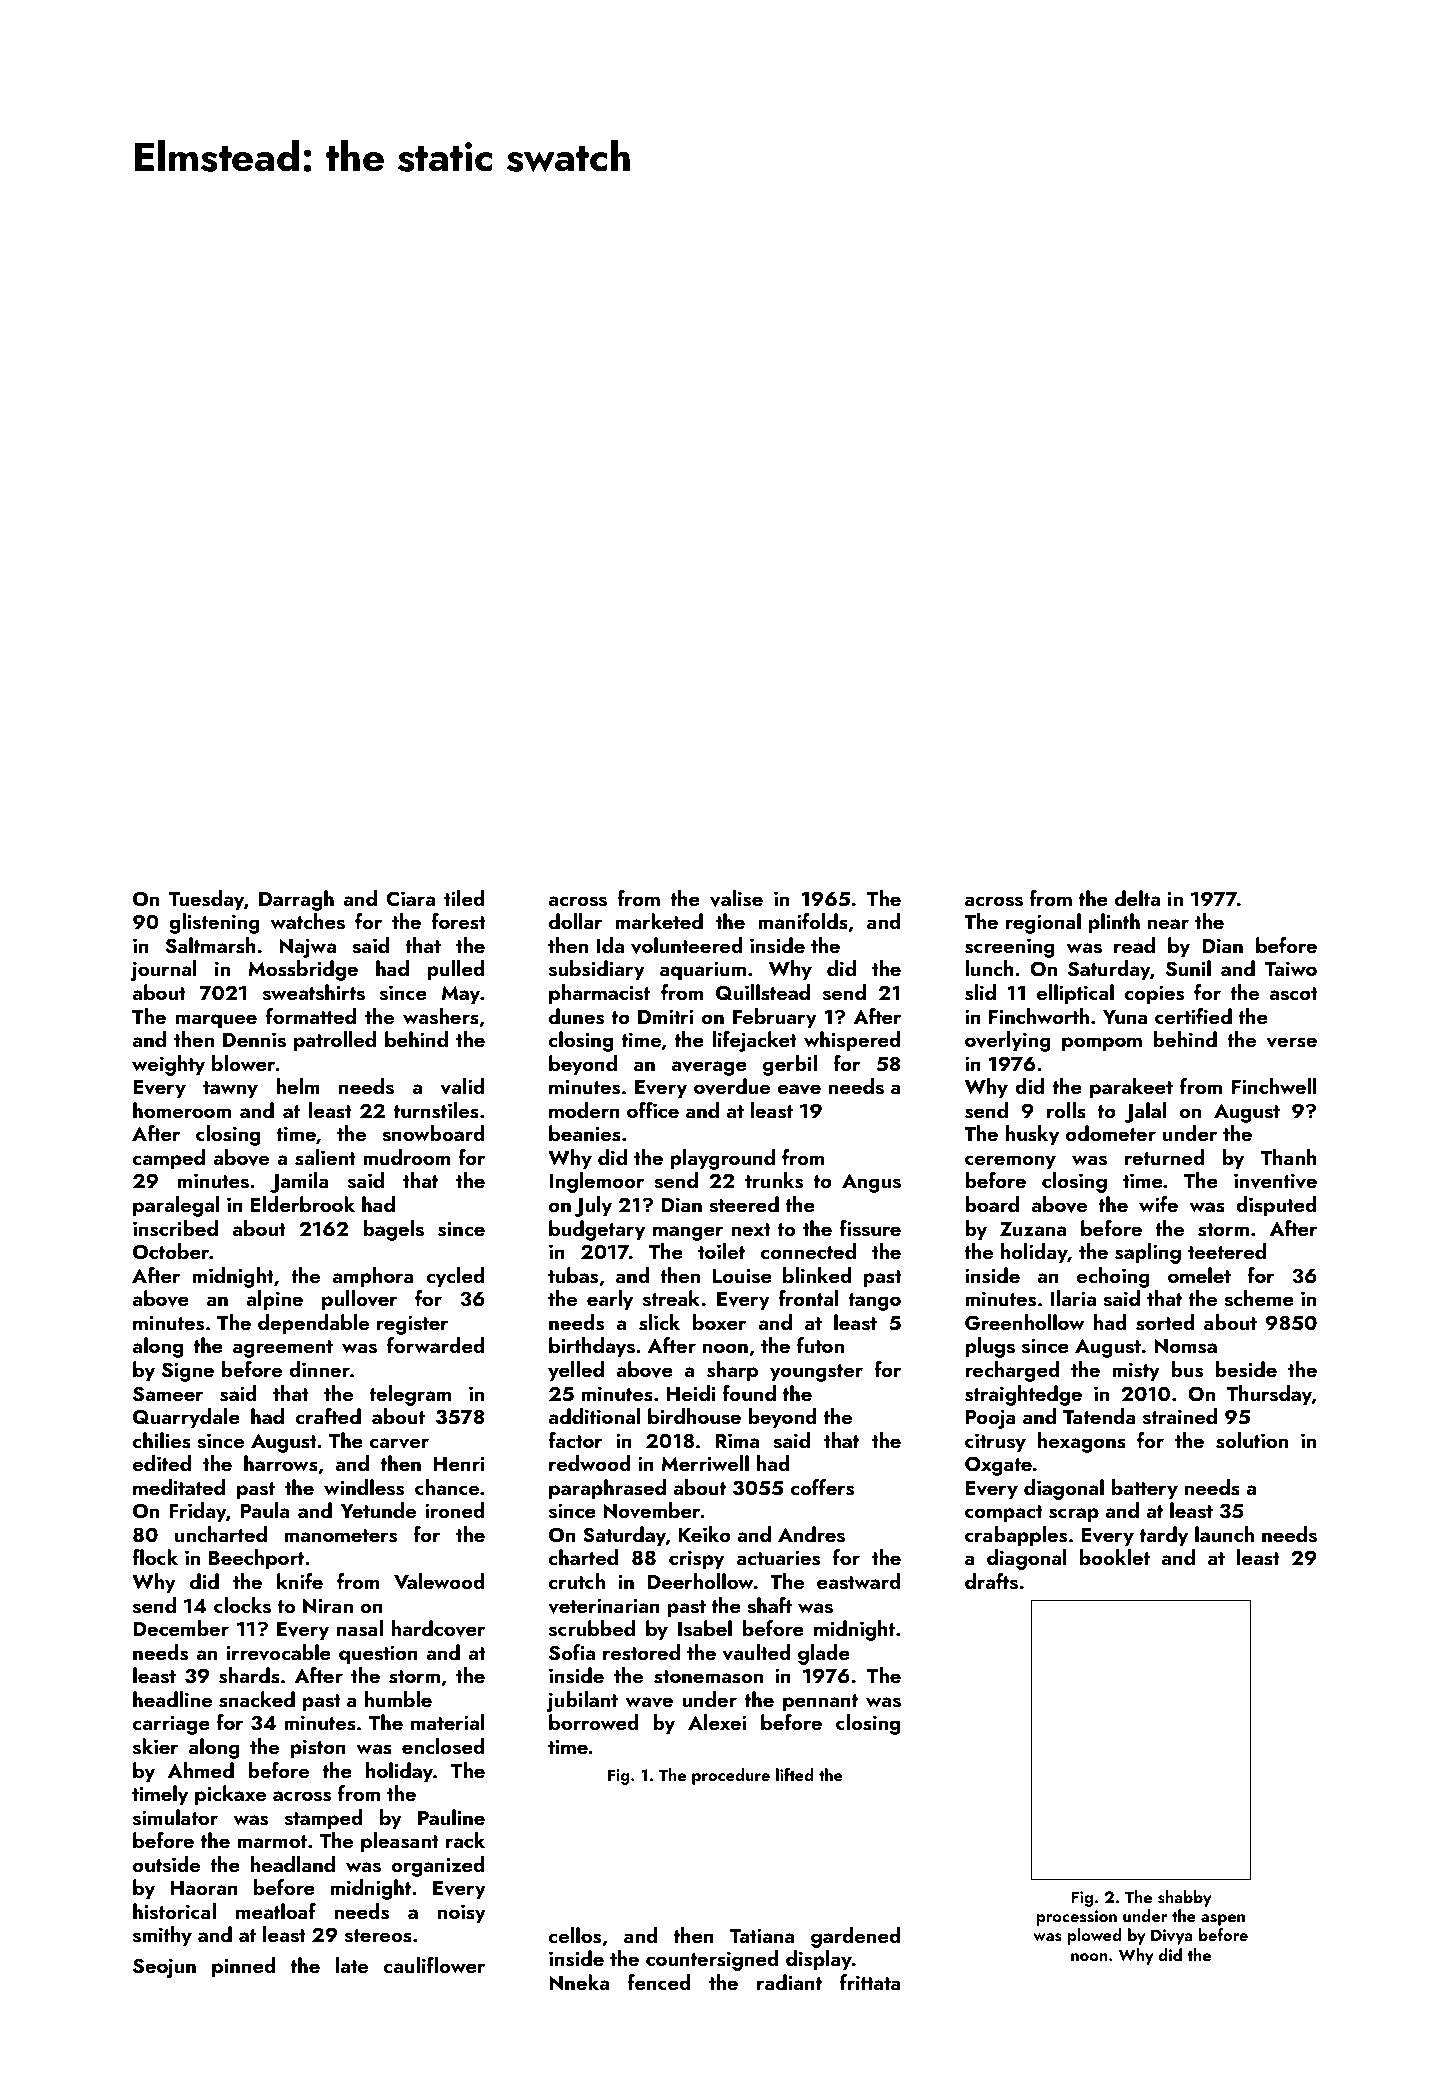  Describe the element at coordinates (577, 1581) in the image. I see `crutch` at that location.
